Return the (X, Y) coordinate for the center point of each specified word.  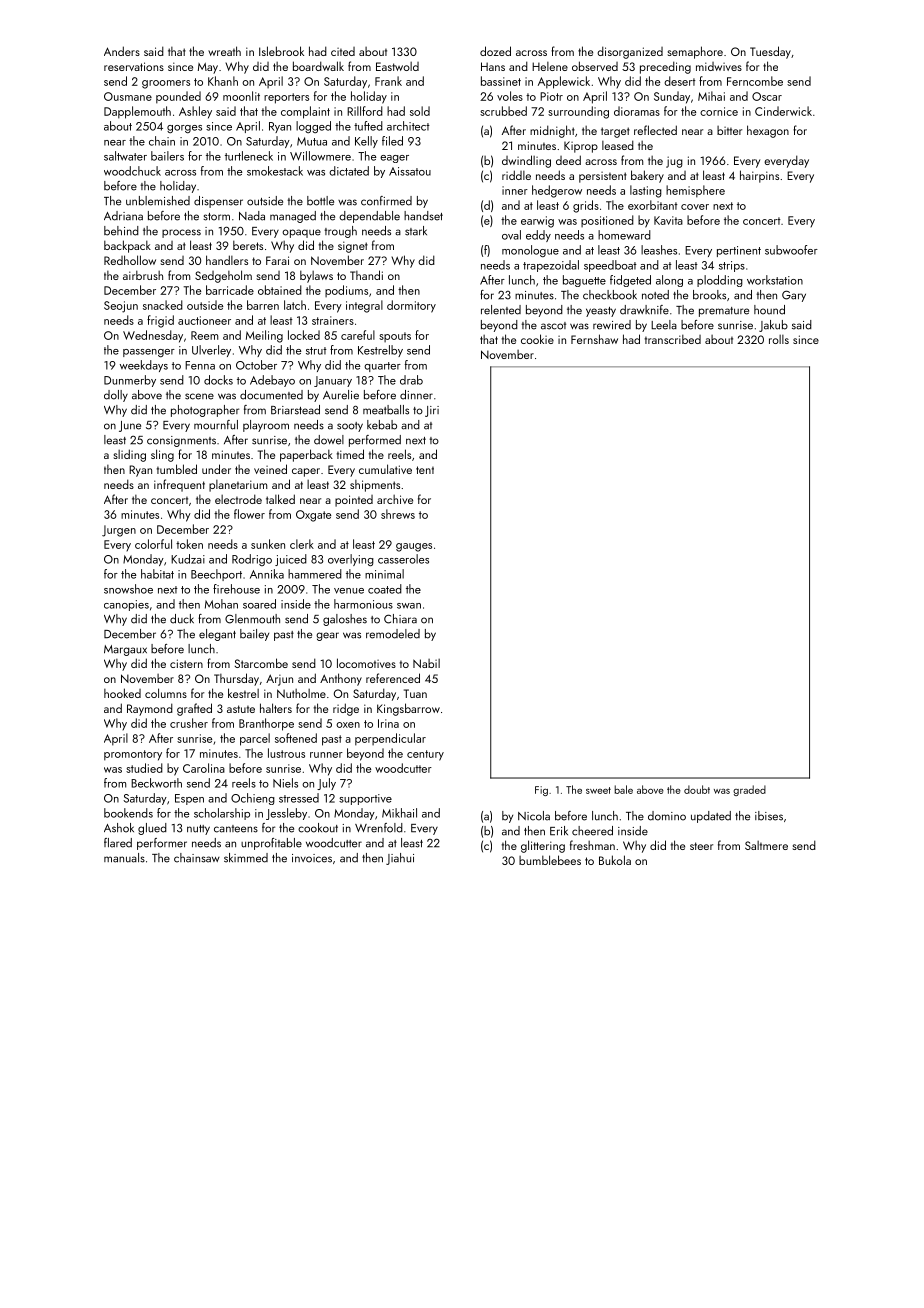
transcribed (673, 339)
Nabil (426, 663)
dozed (495, 51)
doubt (697, 789)
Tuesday (770, 52)
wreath (224, 51)
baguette (584, 281)
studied (144, 768)
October (256, 365)
